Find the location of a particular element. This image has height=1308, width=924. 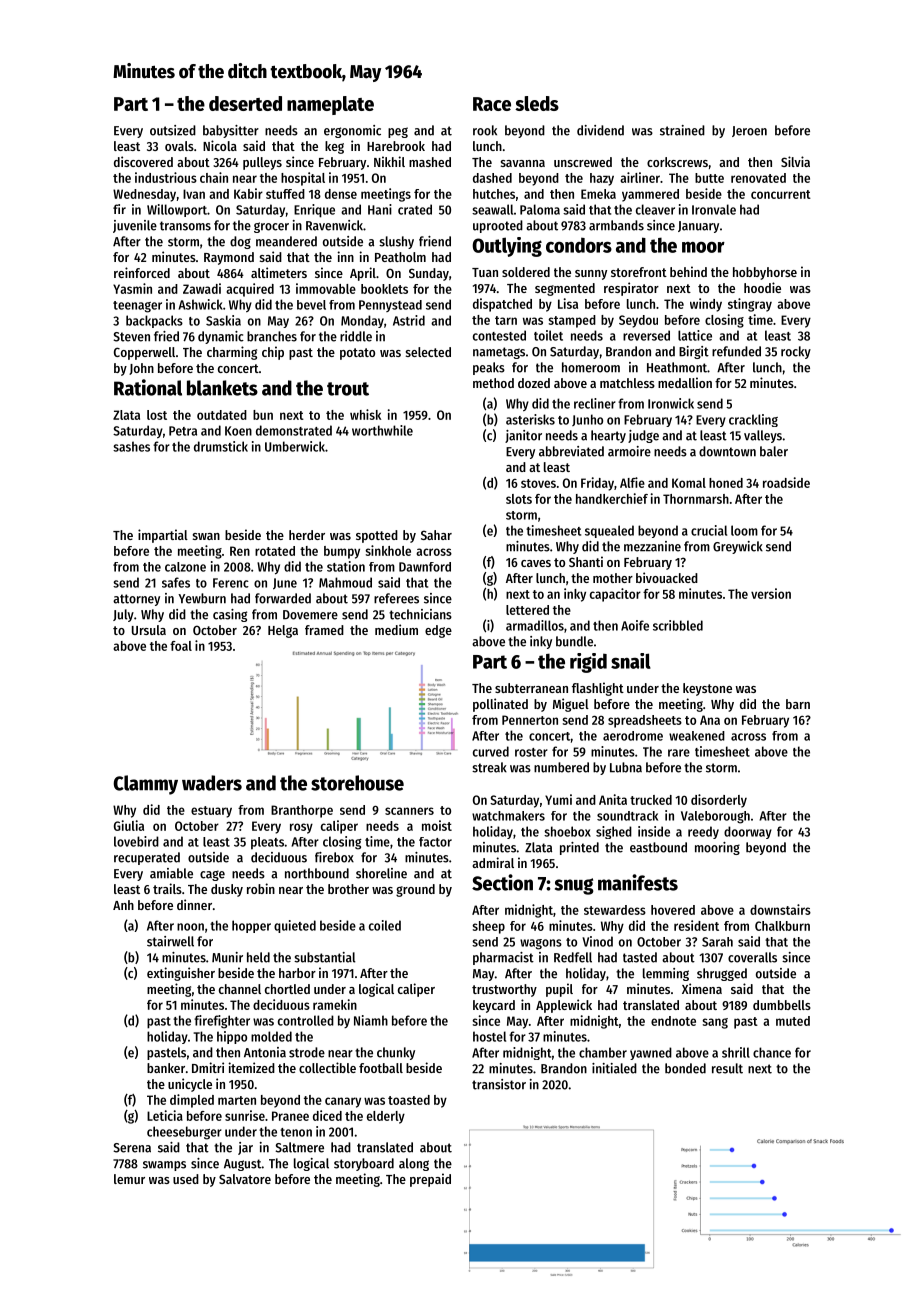

version is located at coordinates (771, 593).
